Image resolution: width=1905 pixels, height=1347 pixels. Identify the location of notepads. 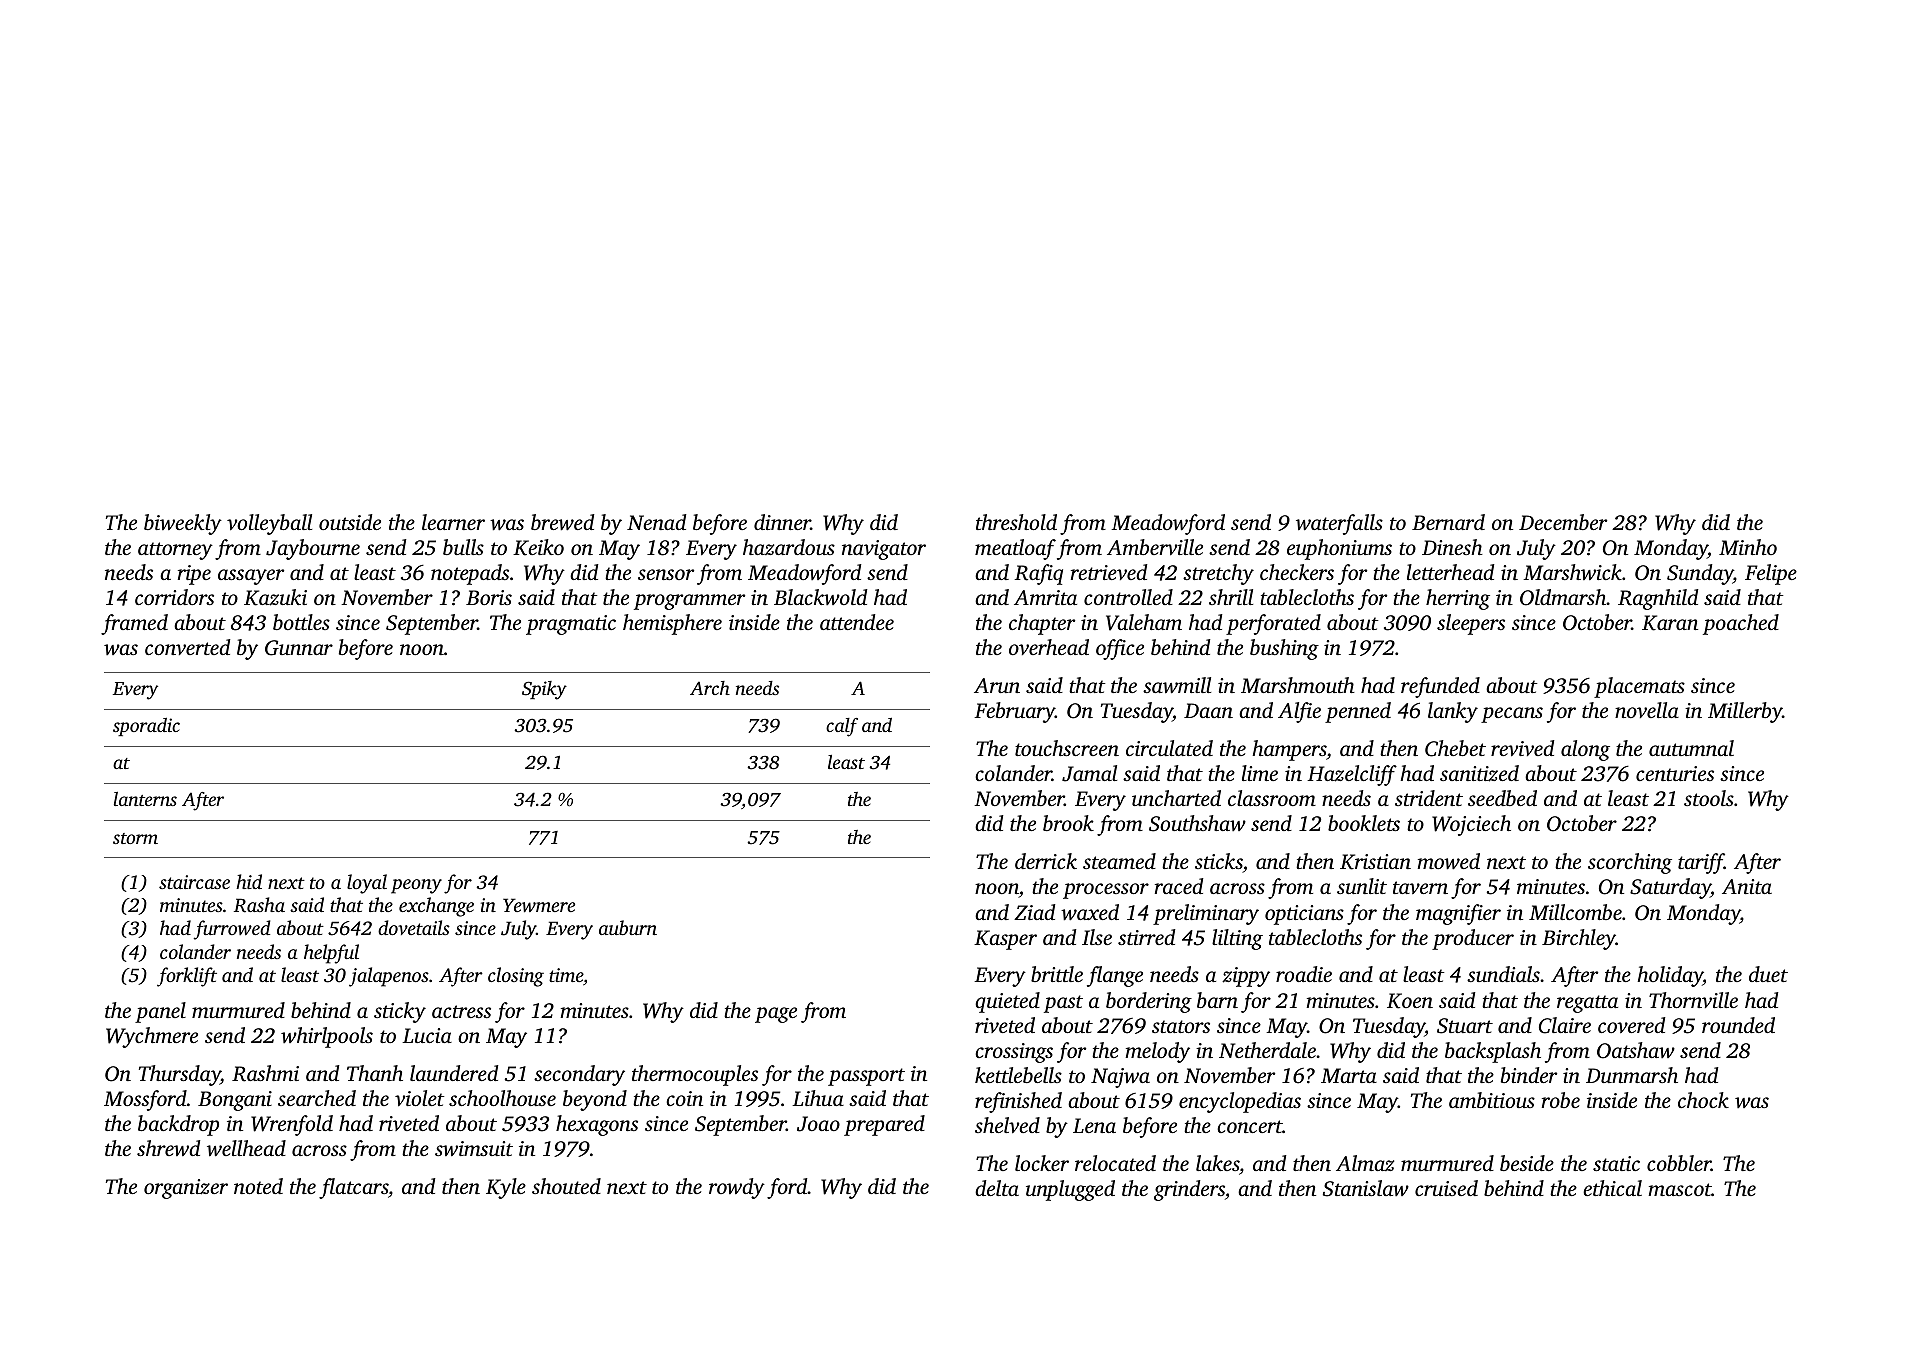
(470, 574).
